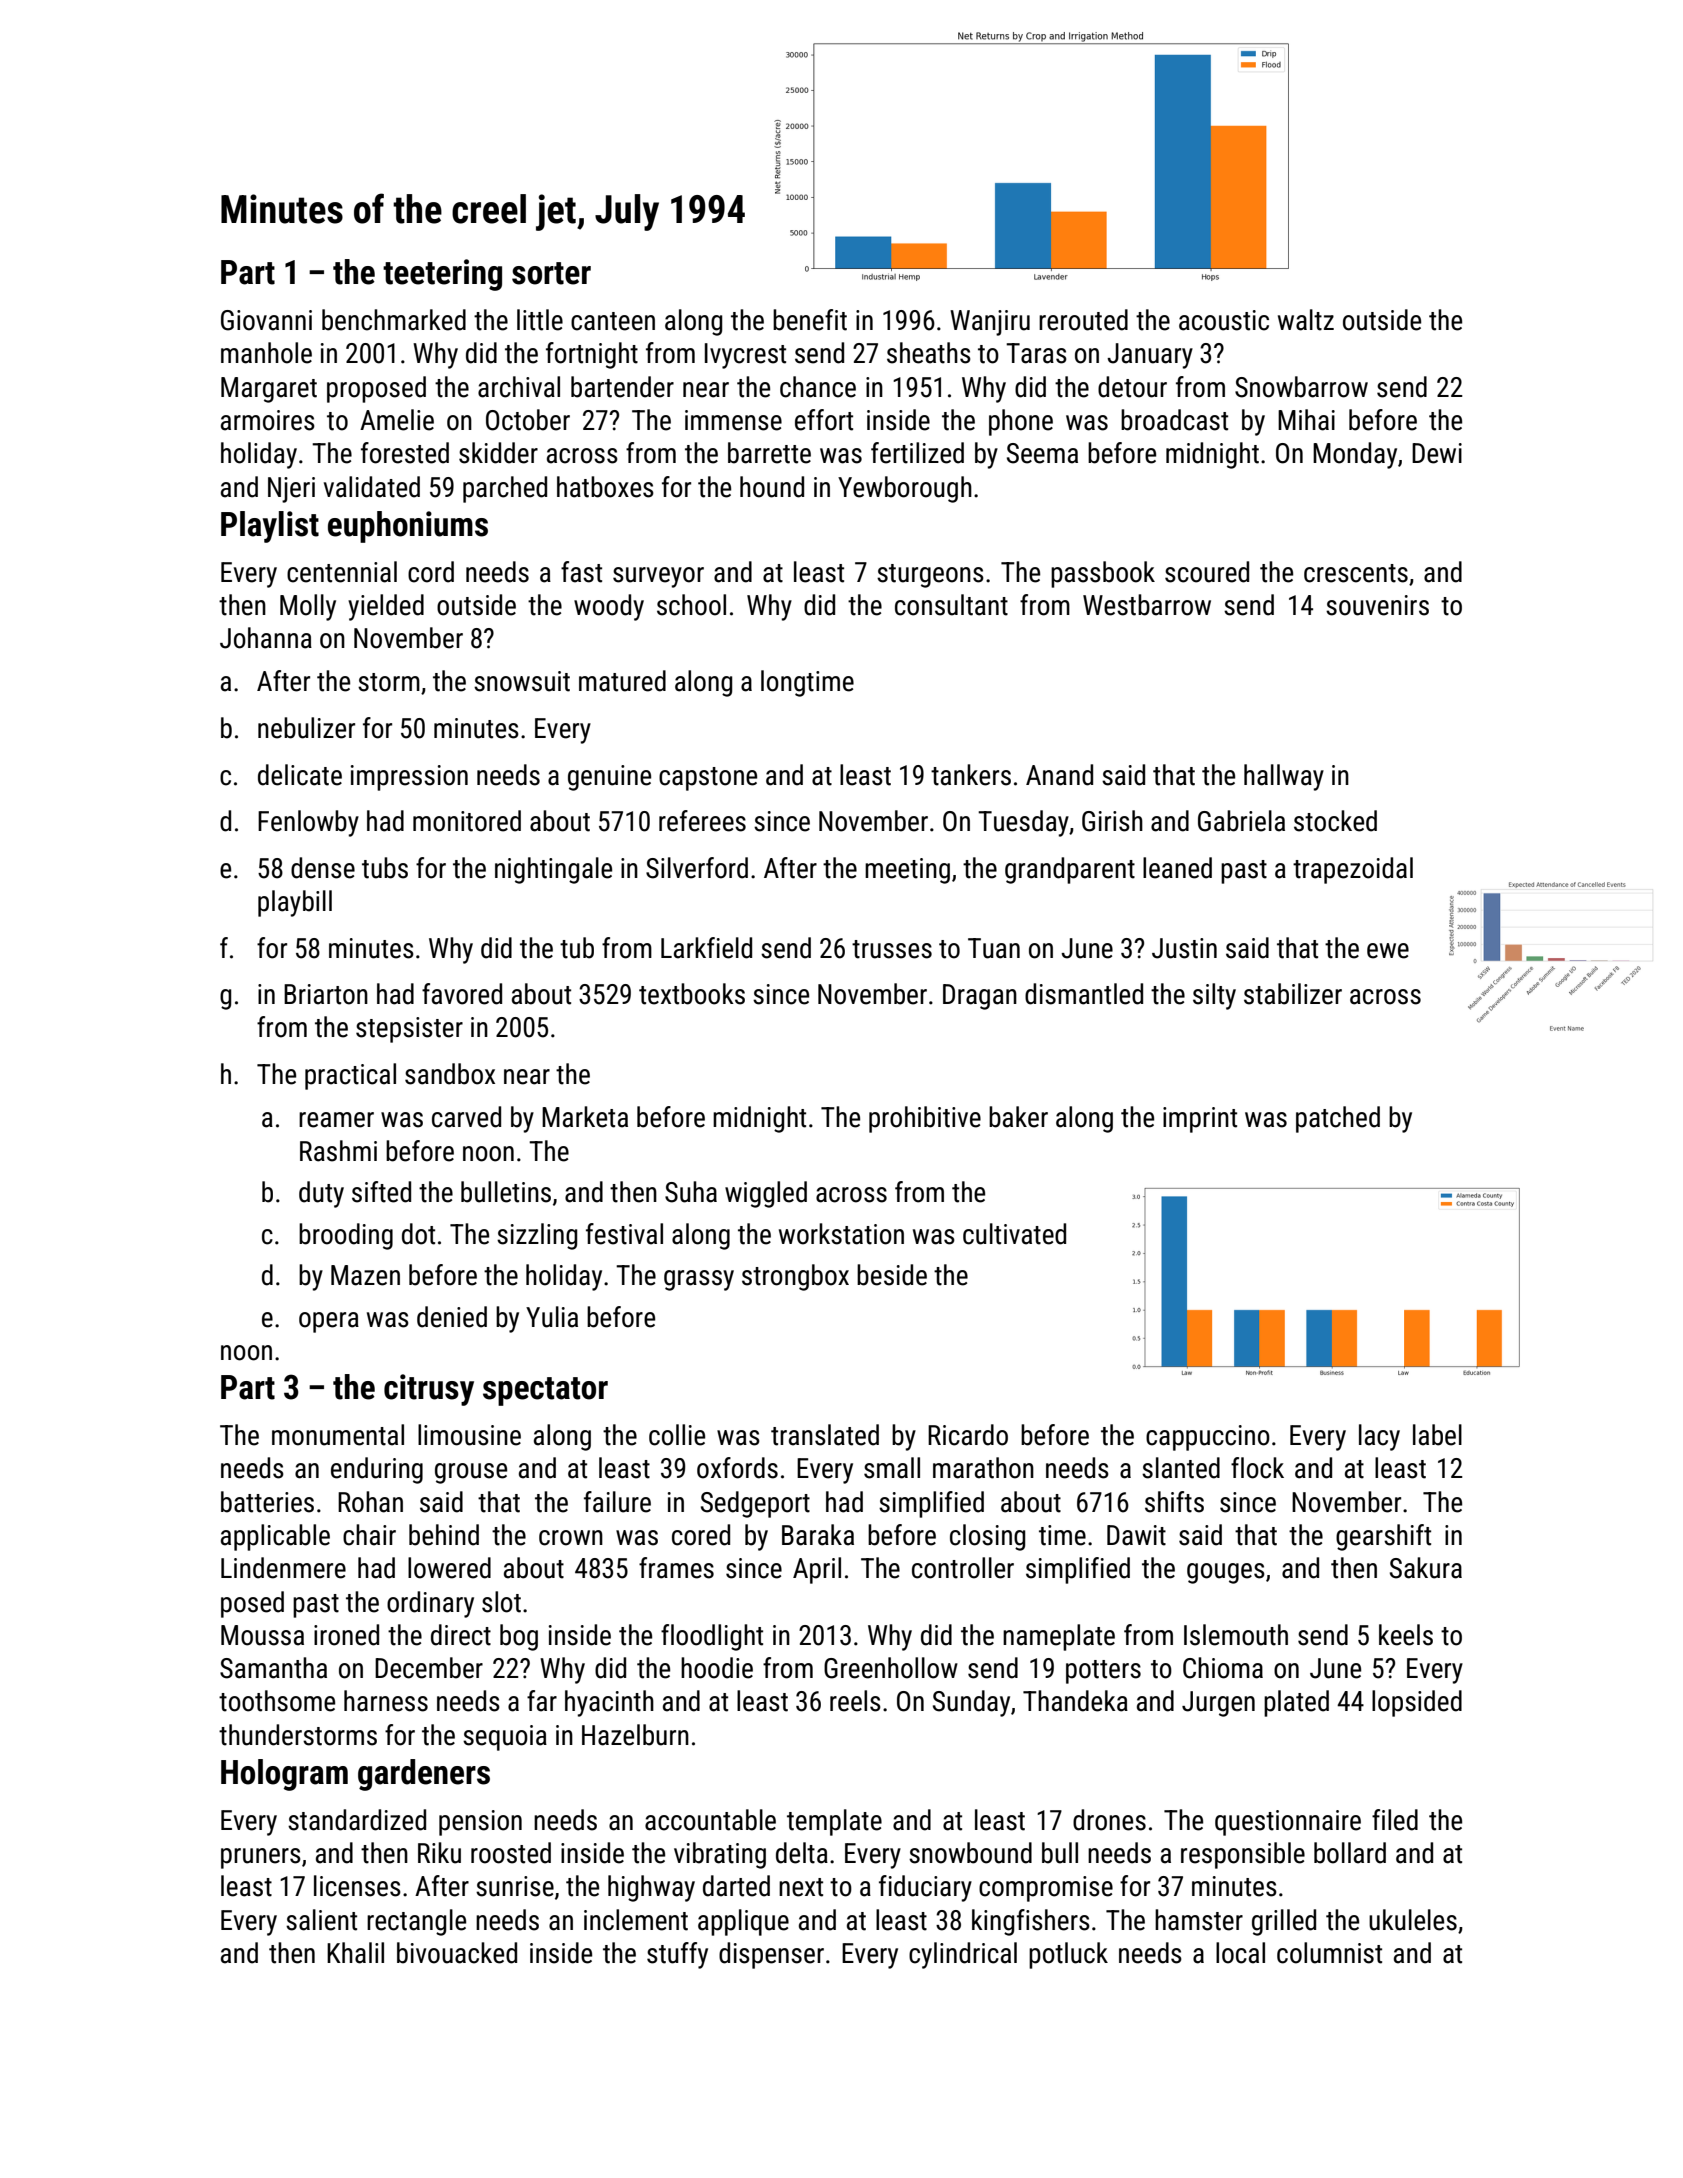 The width and height of the image is (1683, 2178). What do you see at coordinates (338, 1151) in the image?
I see `Rashmi` at bounding box center [338, 1151].
